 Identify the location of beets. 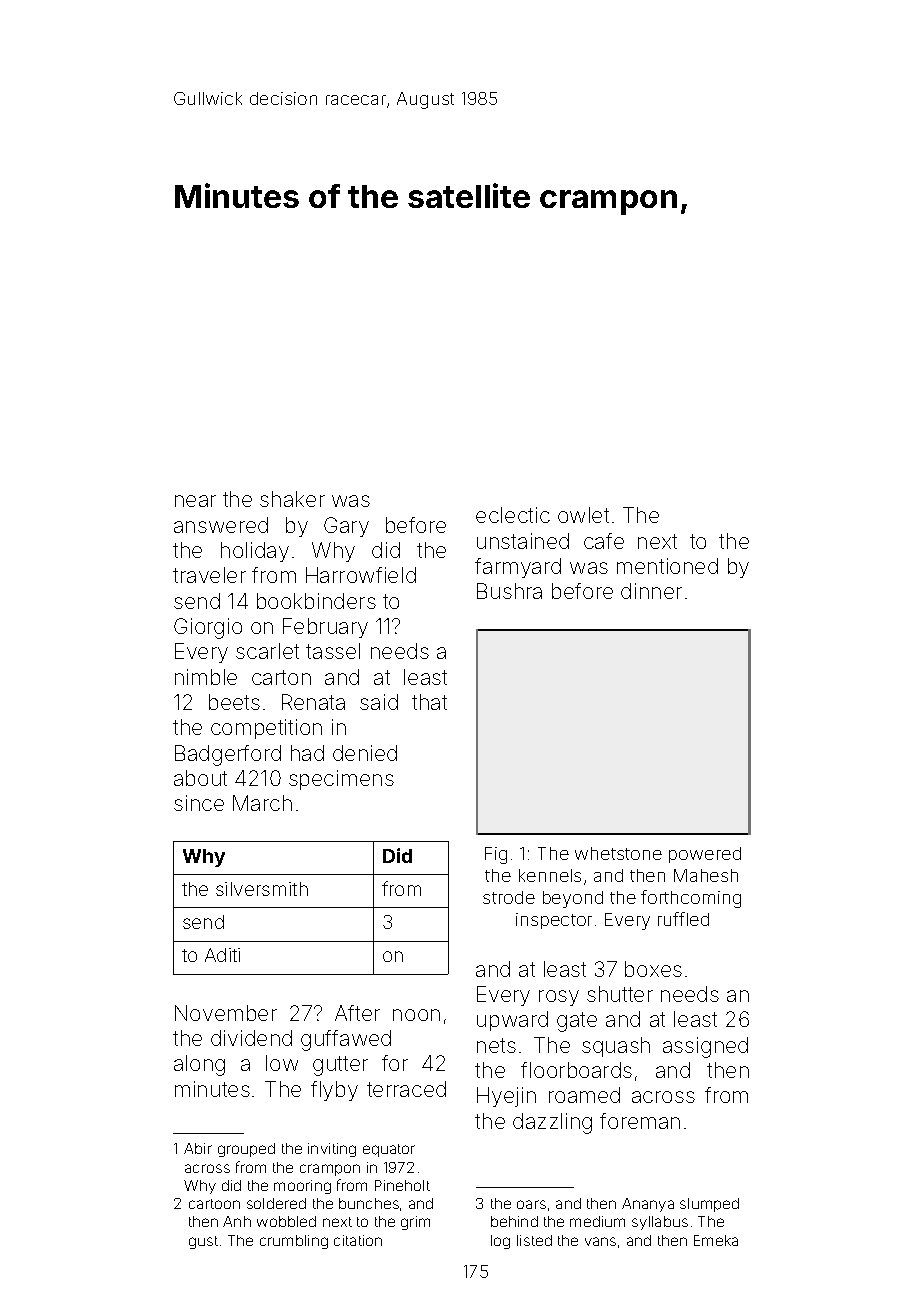
(234, 702).
